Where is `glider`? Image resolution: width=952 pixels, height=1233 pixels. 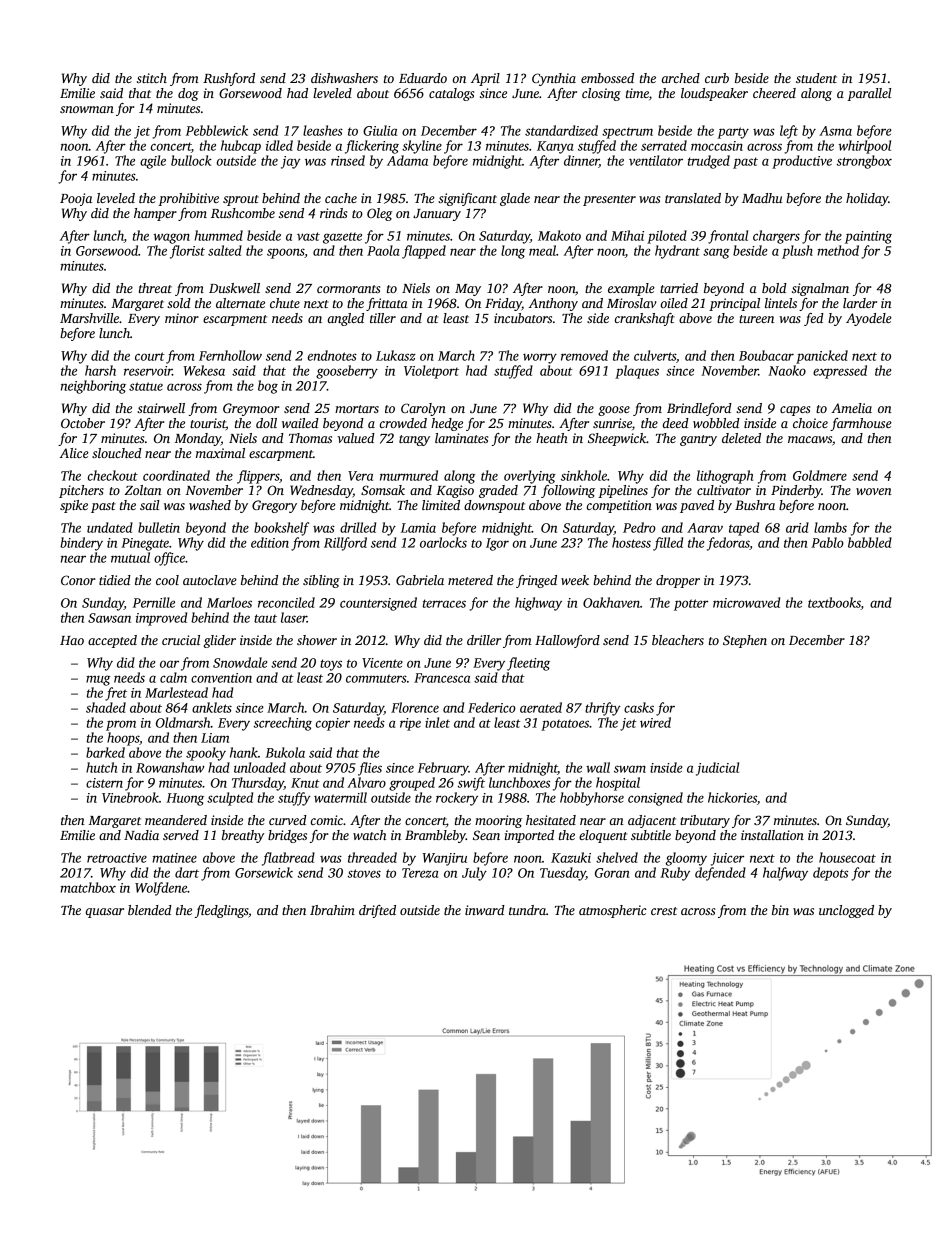 glider is located at coordinates (220, 641).
